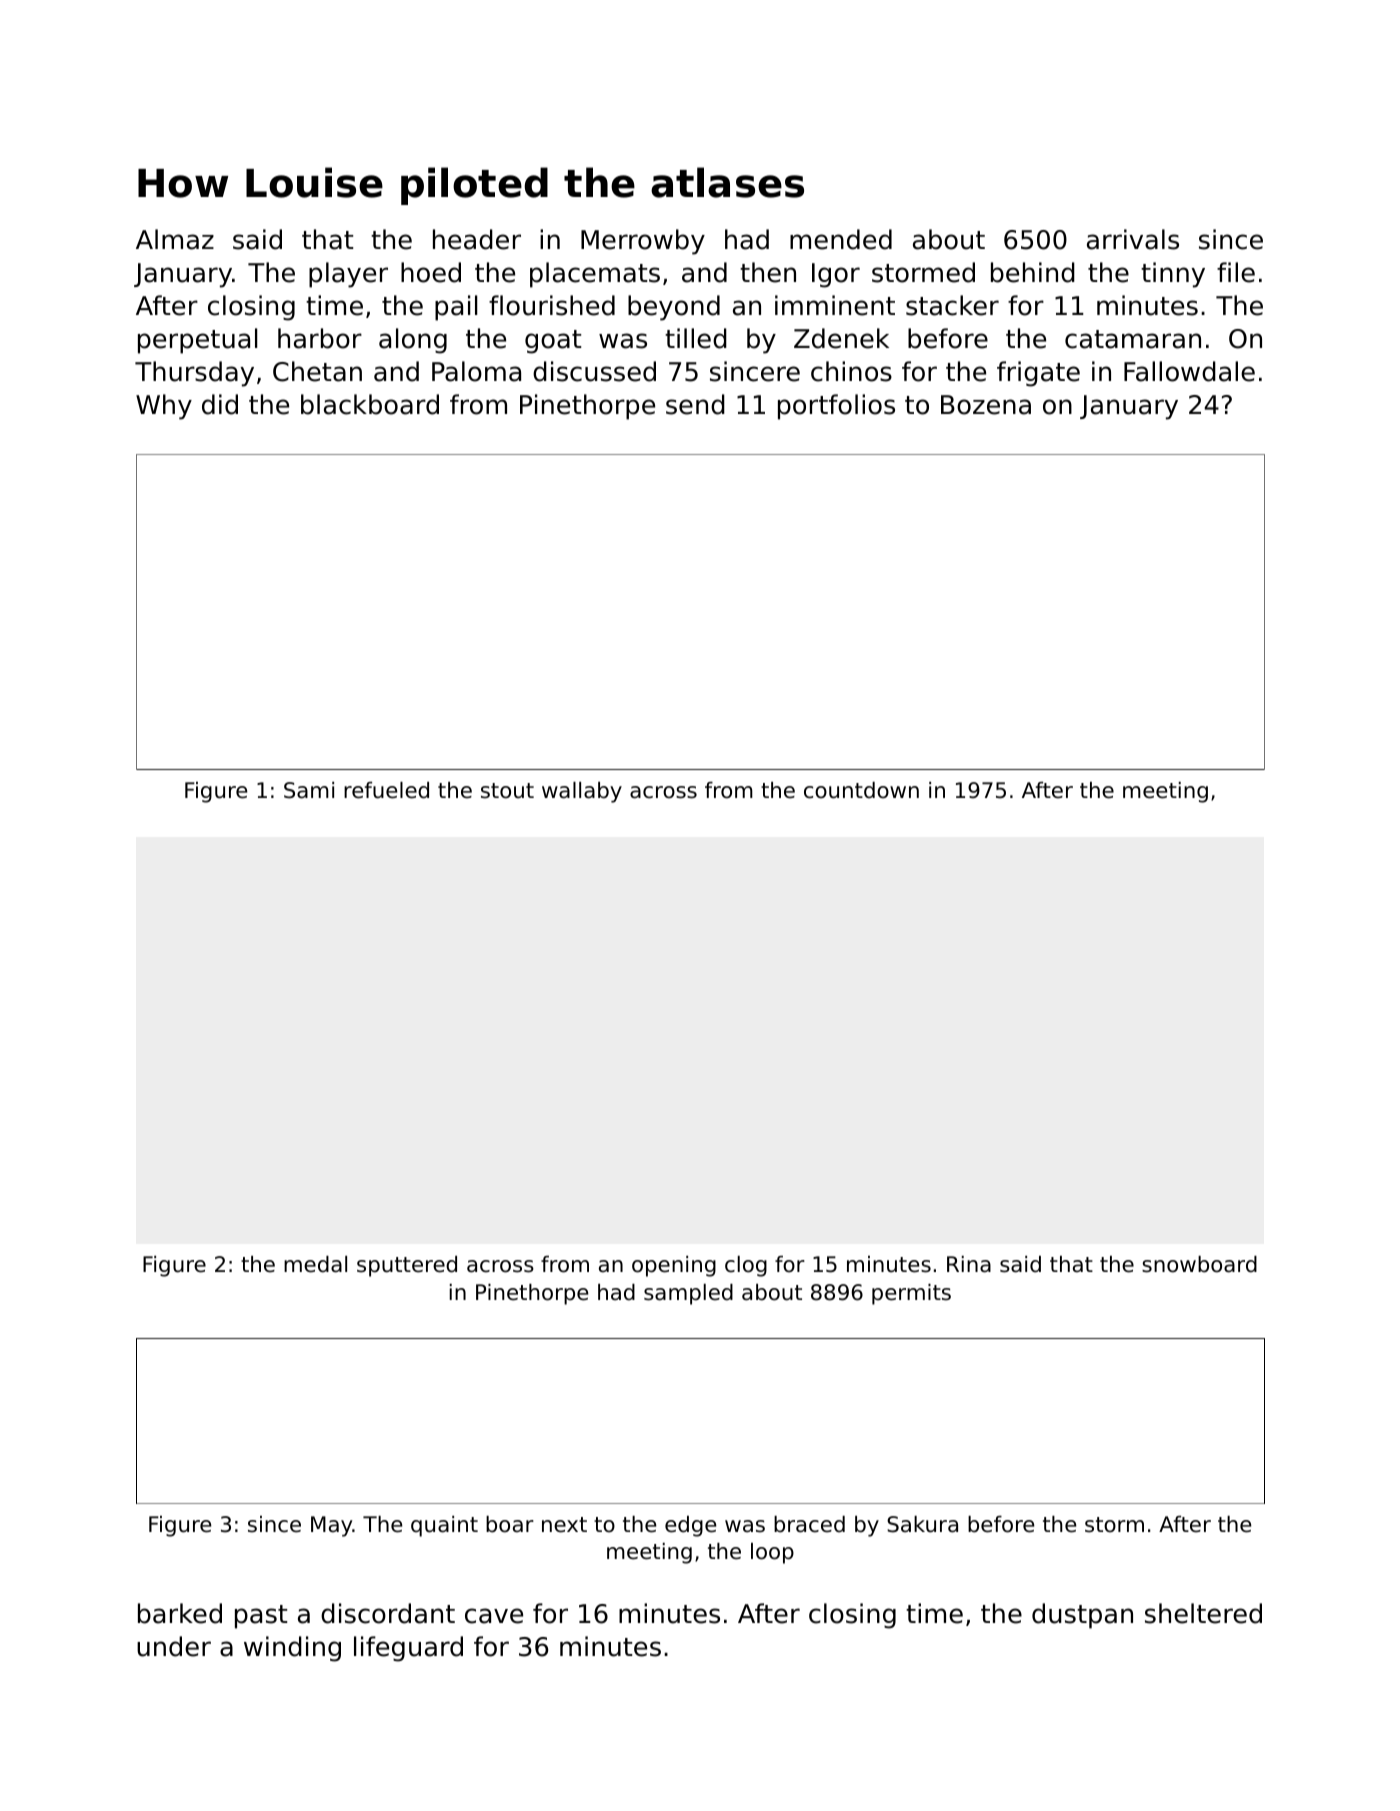  I want to click on wallaby, so click(582, 792).
